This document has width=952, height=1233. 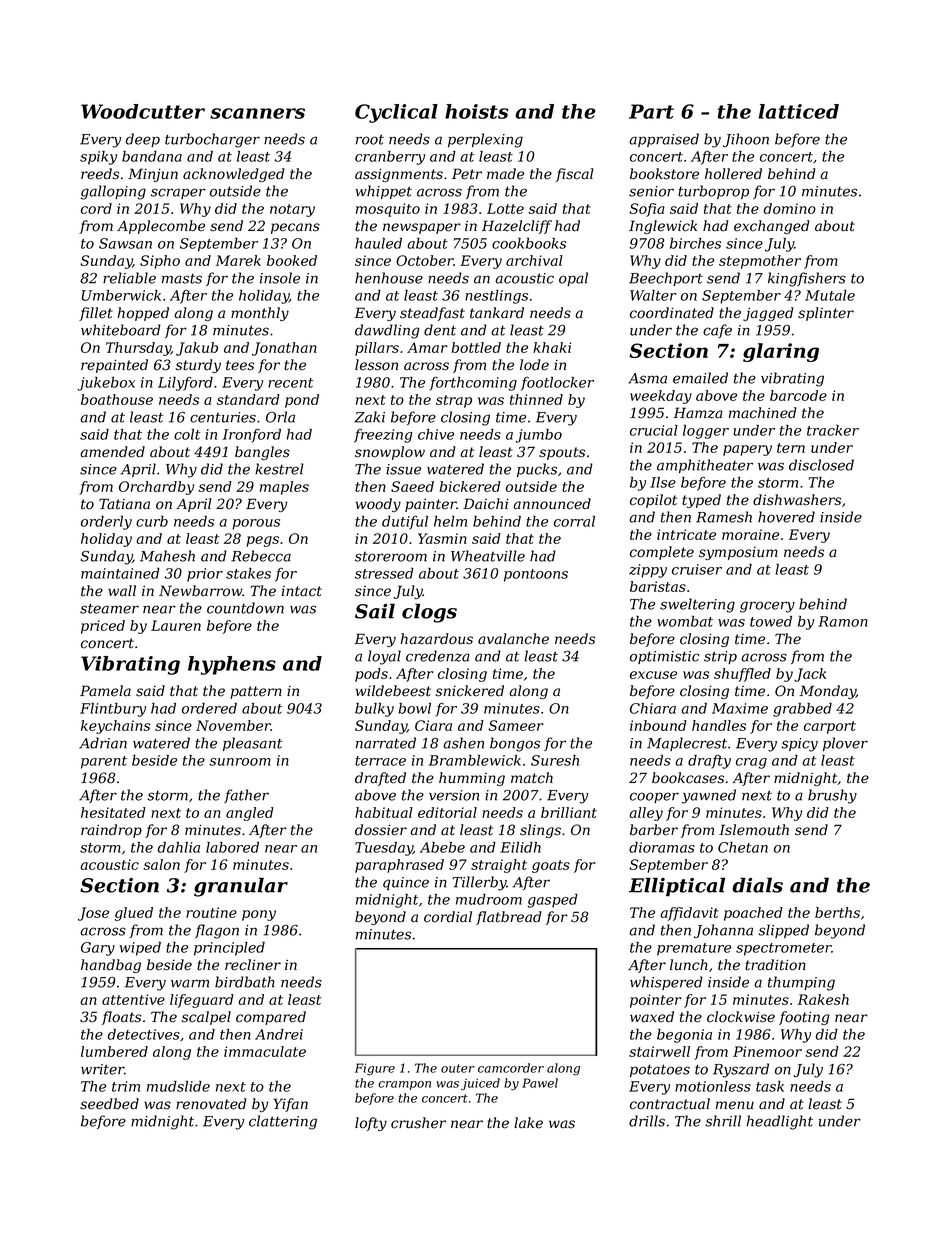 What do you see at coordinates (720, 657) in the document?
I see `strip` at bounding box center [720, 657].
